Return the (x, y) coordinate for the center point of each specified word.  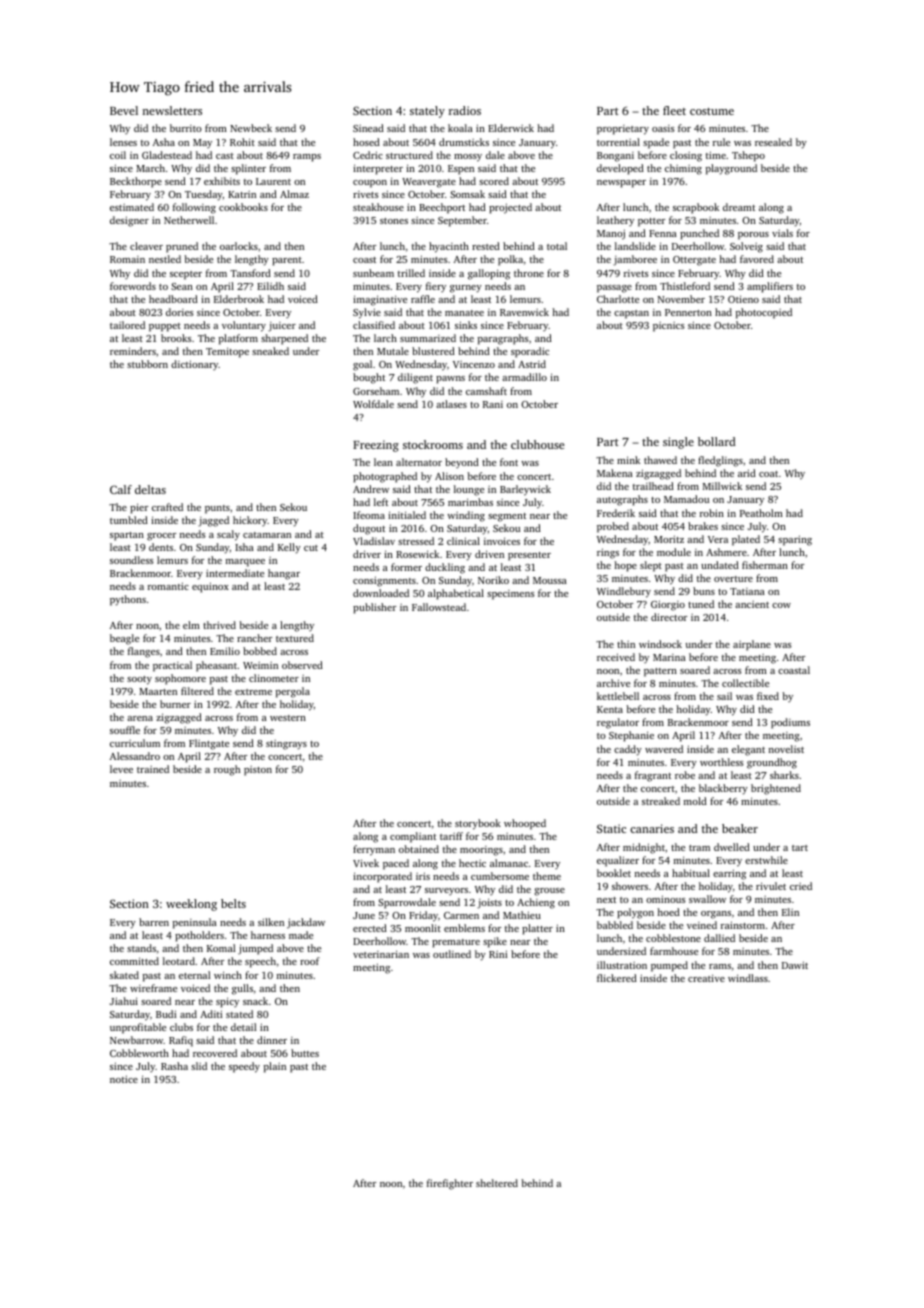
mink (628, 460)
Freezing (376, 446)
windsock (660, 644)
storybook (478, 824)
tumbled (129, 520)
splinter (248, 169)
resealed (773, 142)
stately (427, 112)
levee (121, 769)
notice (124, 1079)
